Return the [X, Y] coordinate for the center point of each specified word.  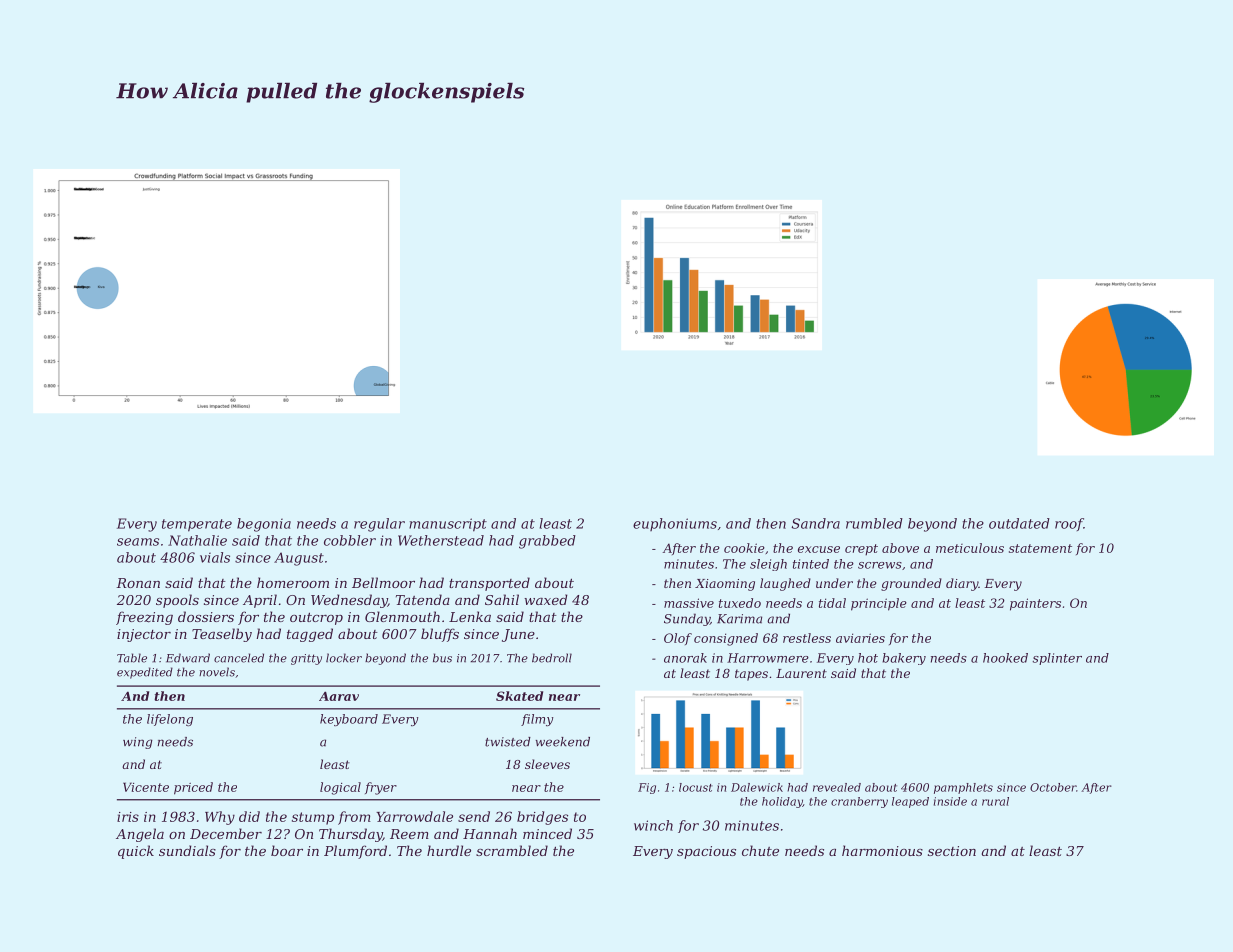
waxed [546, 599]
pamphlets [963, 788]
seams [138, 542]
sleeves [547, 764]
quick [136, 852]
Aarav [339, 696]
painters [1035, 604]
